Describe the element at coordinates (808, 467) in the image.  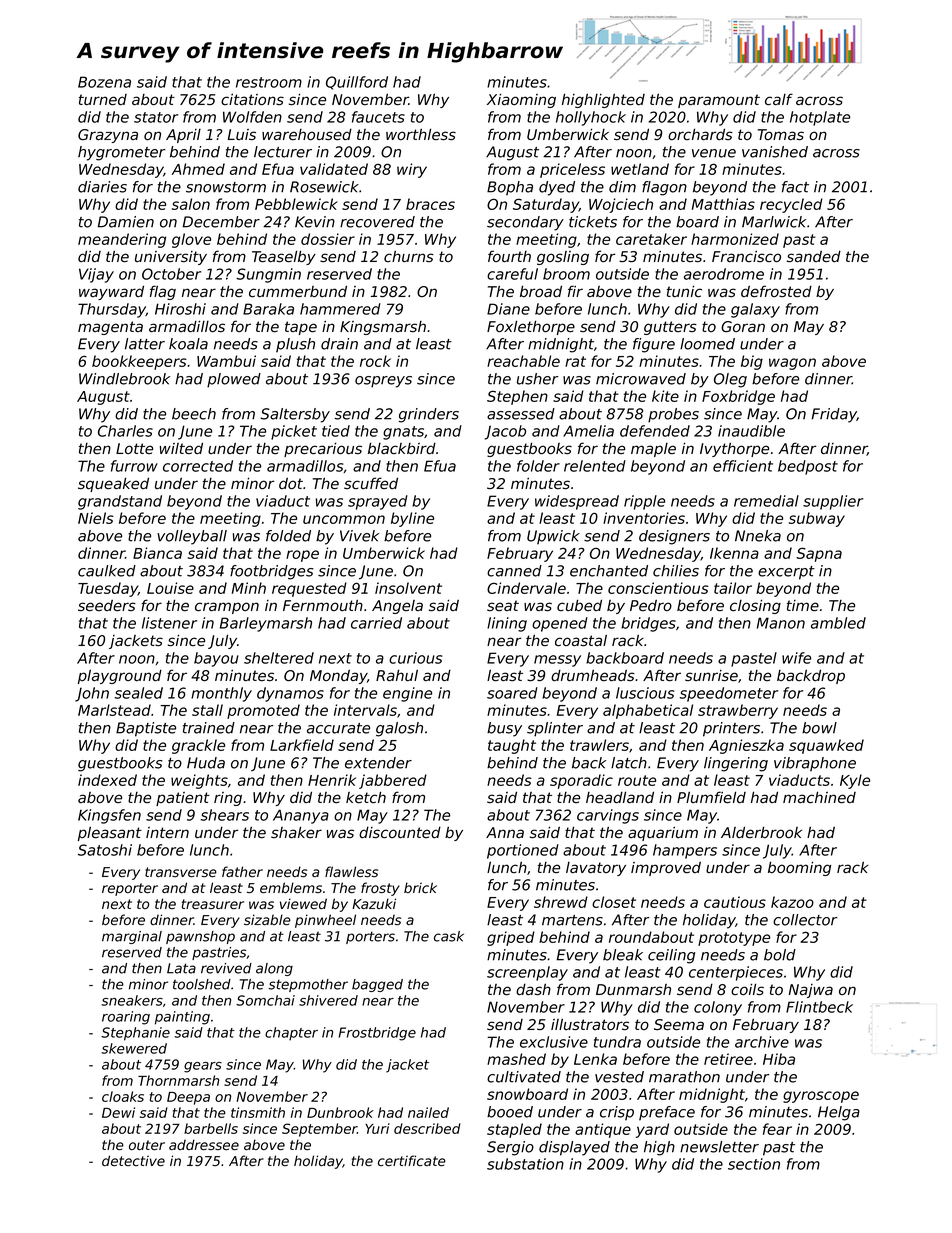
I see `bedpost` at that location.
